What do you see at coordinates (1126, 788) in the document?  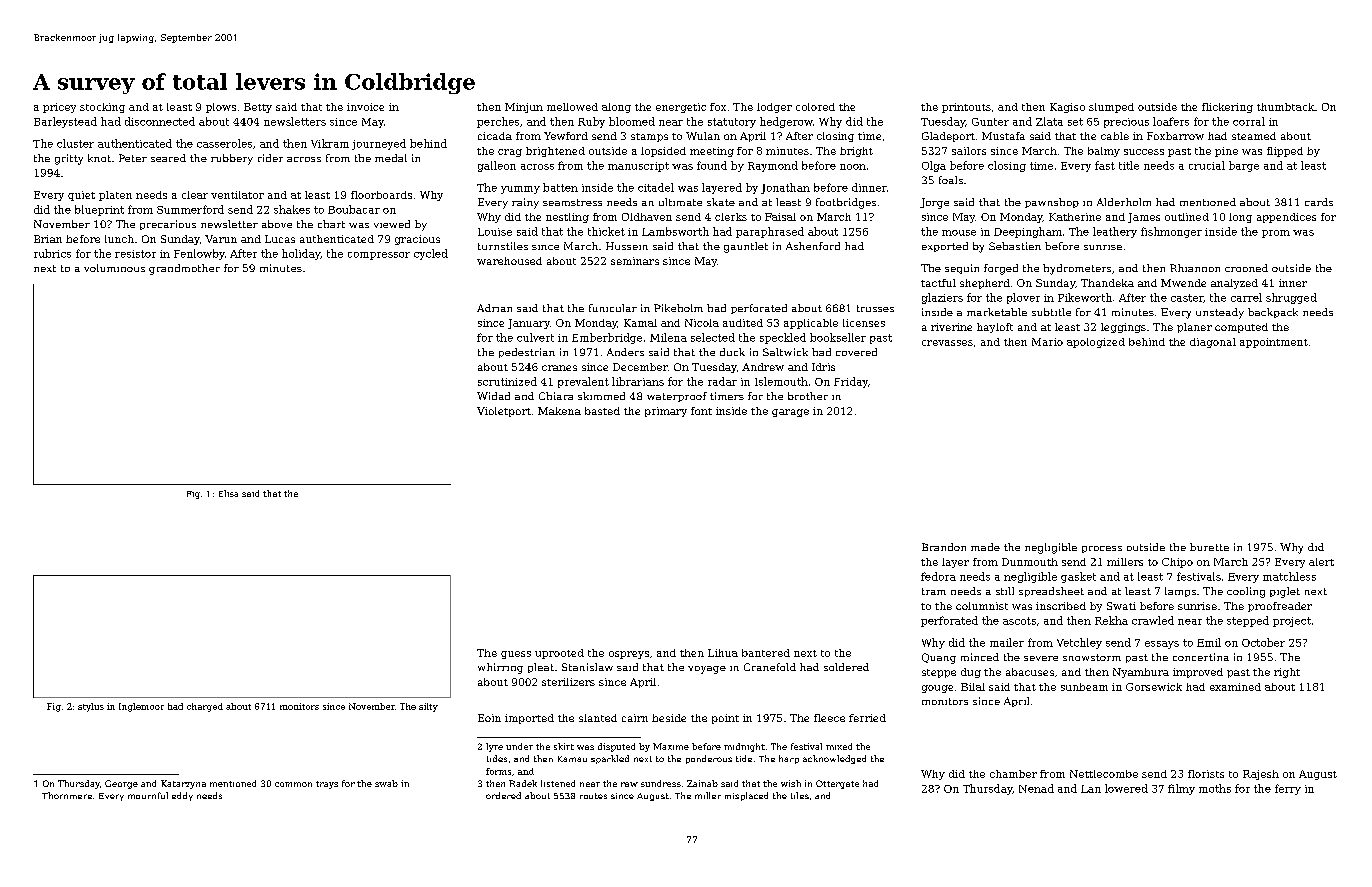 I see `lowered` at bounding box center [1126, 788].
